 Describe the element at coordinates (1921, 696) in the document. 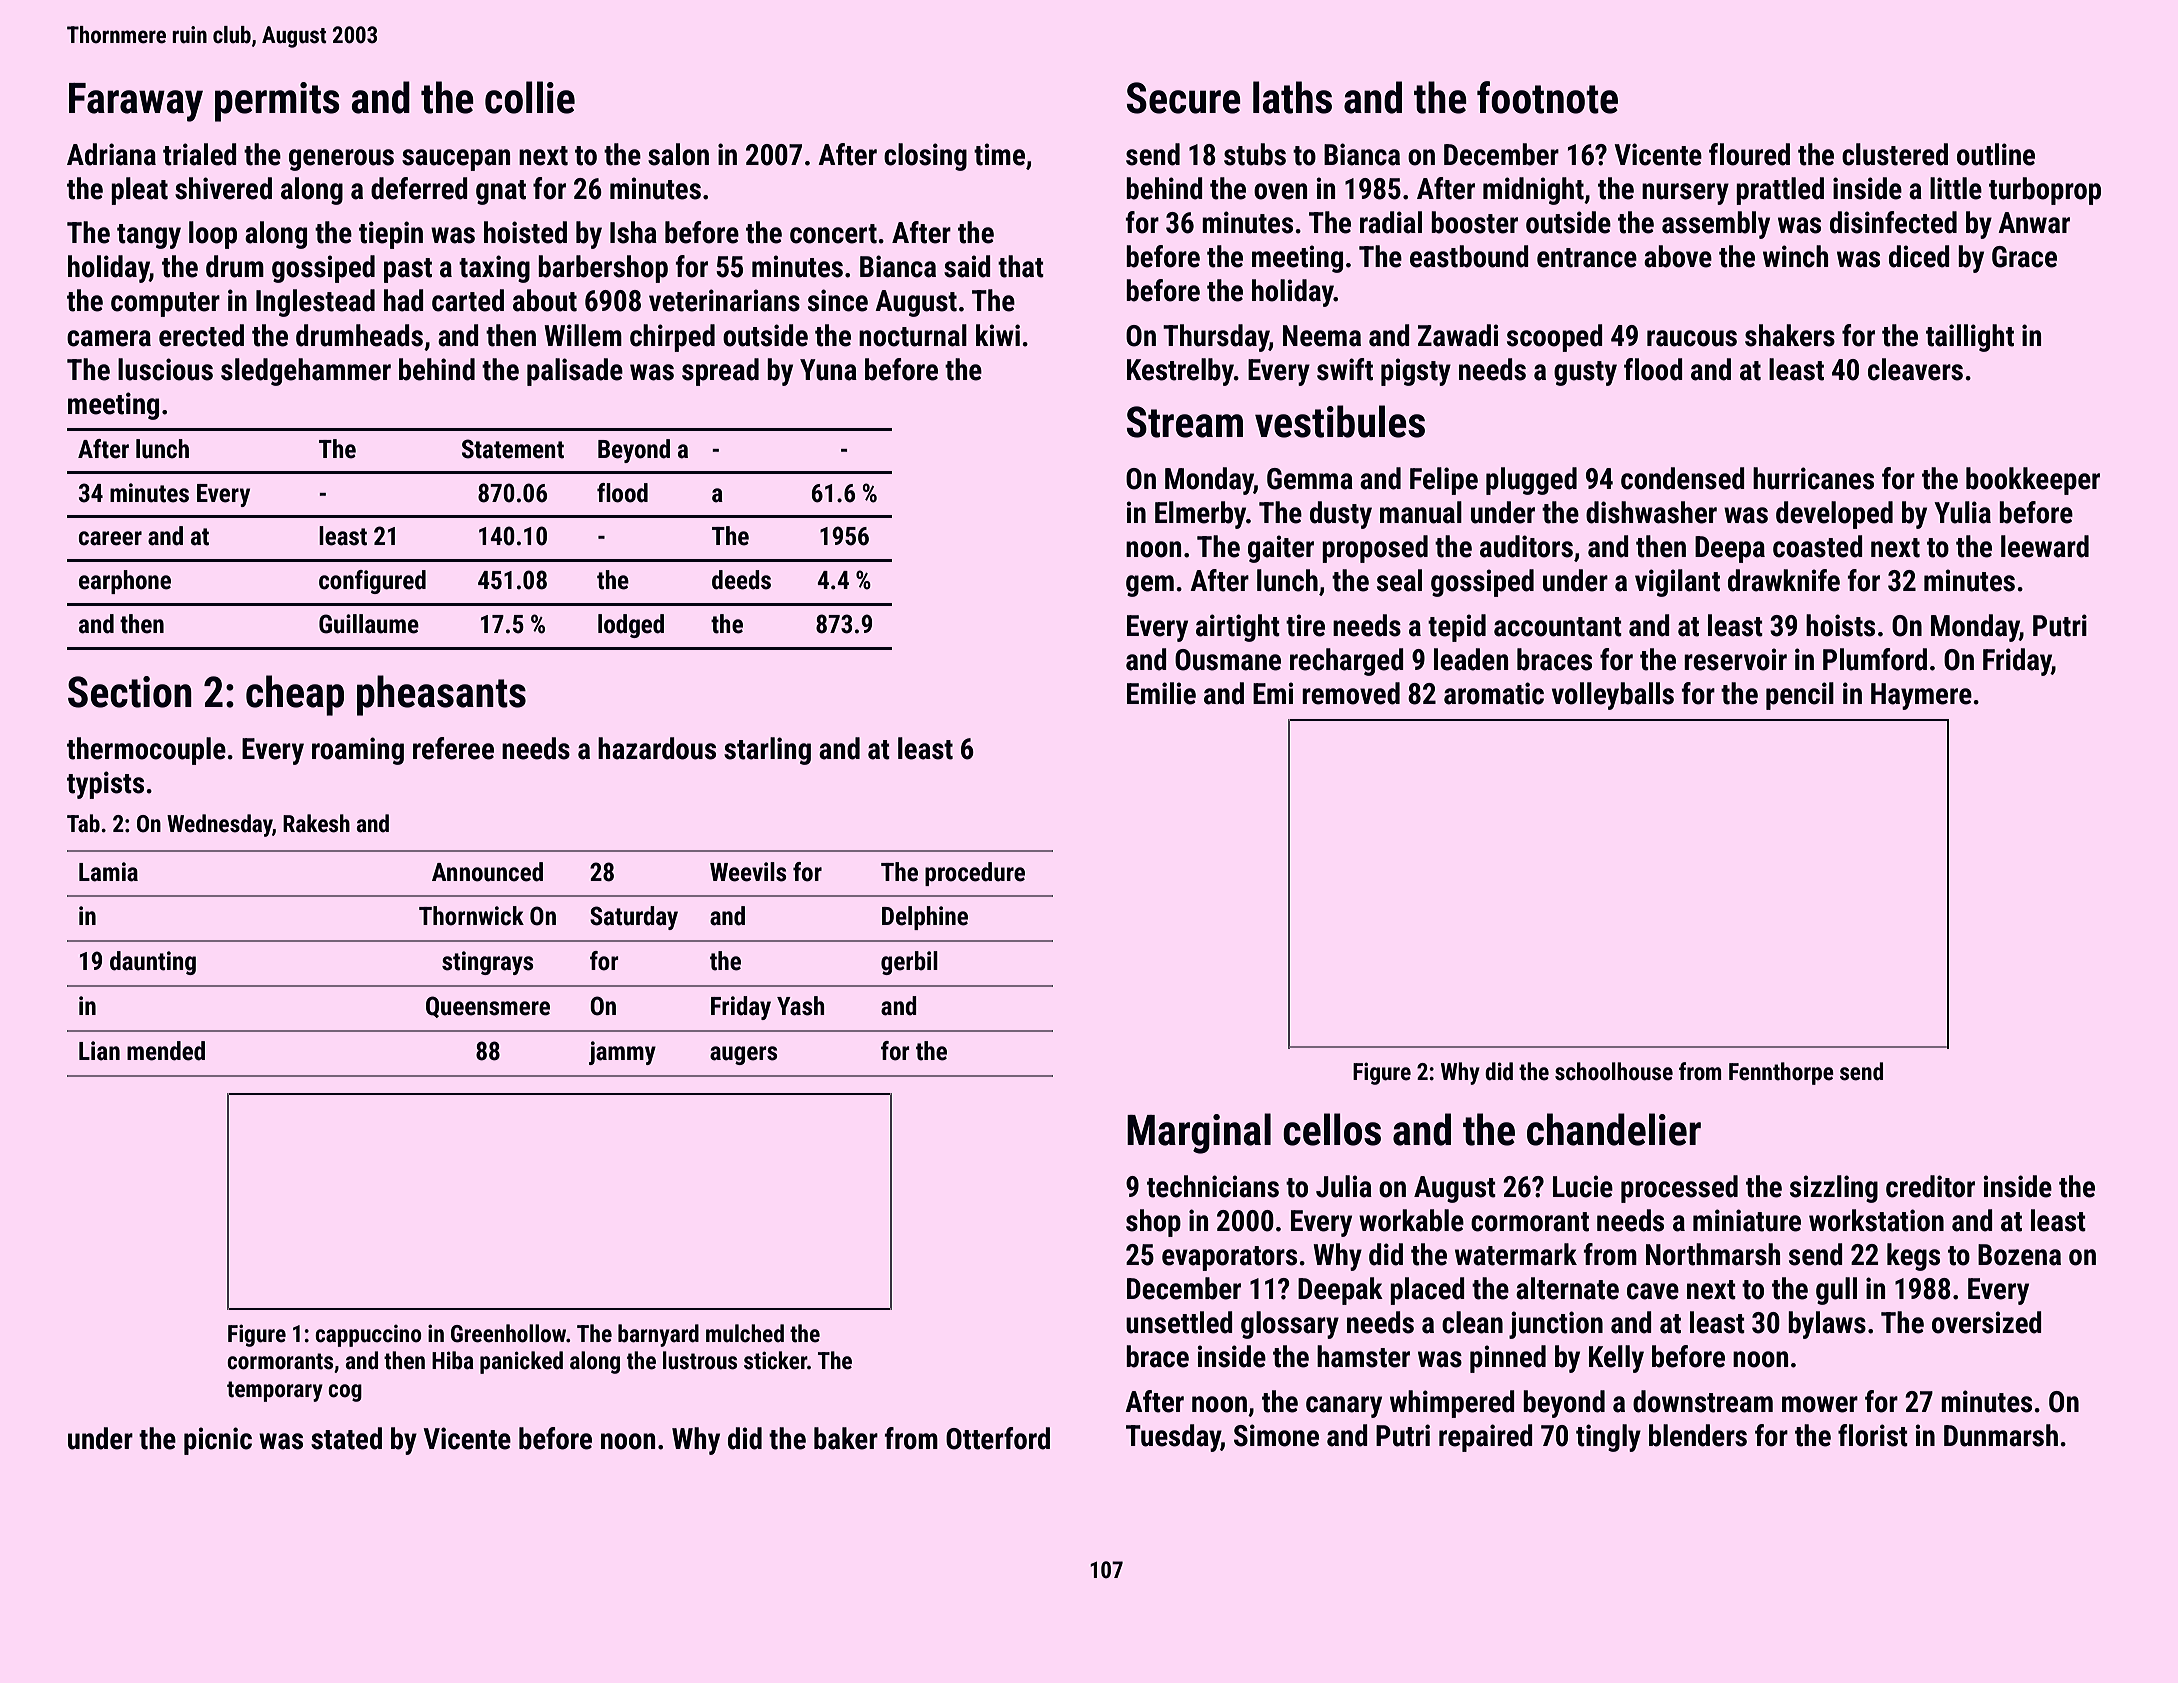

I see `Haymere` at that location.
